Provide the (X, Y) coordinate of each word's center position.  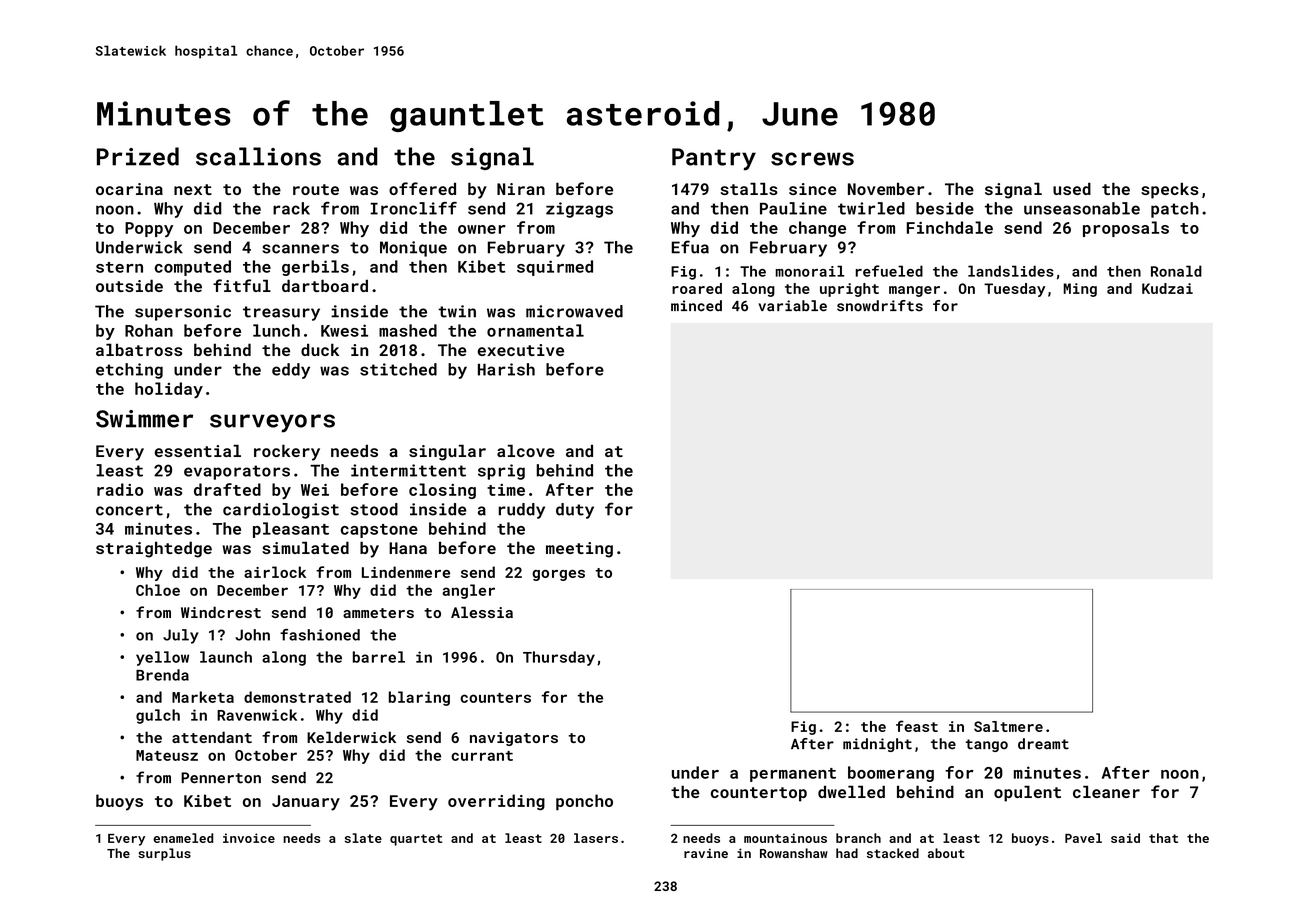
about (946, 853)
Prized (138, 156)
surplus (164, 854)
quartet (416, 840)
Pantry (714, 159)
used (1072, 188)
